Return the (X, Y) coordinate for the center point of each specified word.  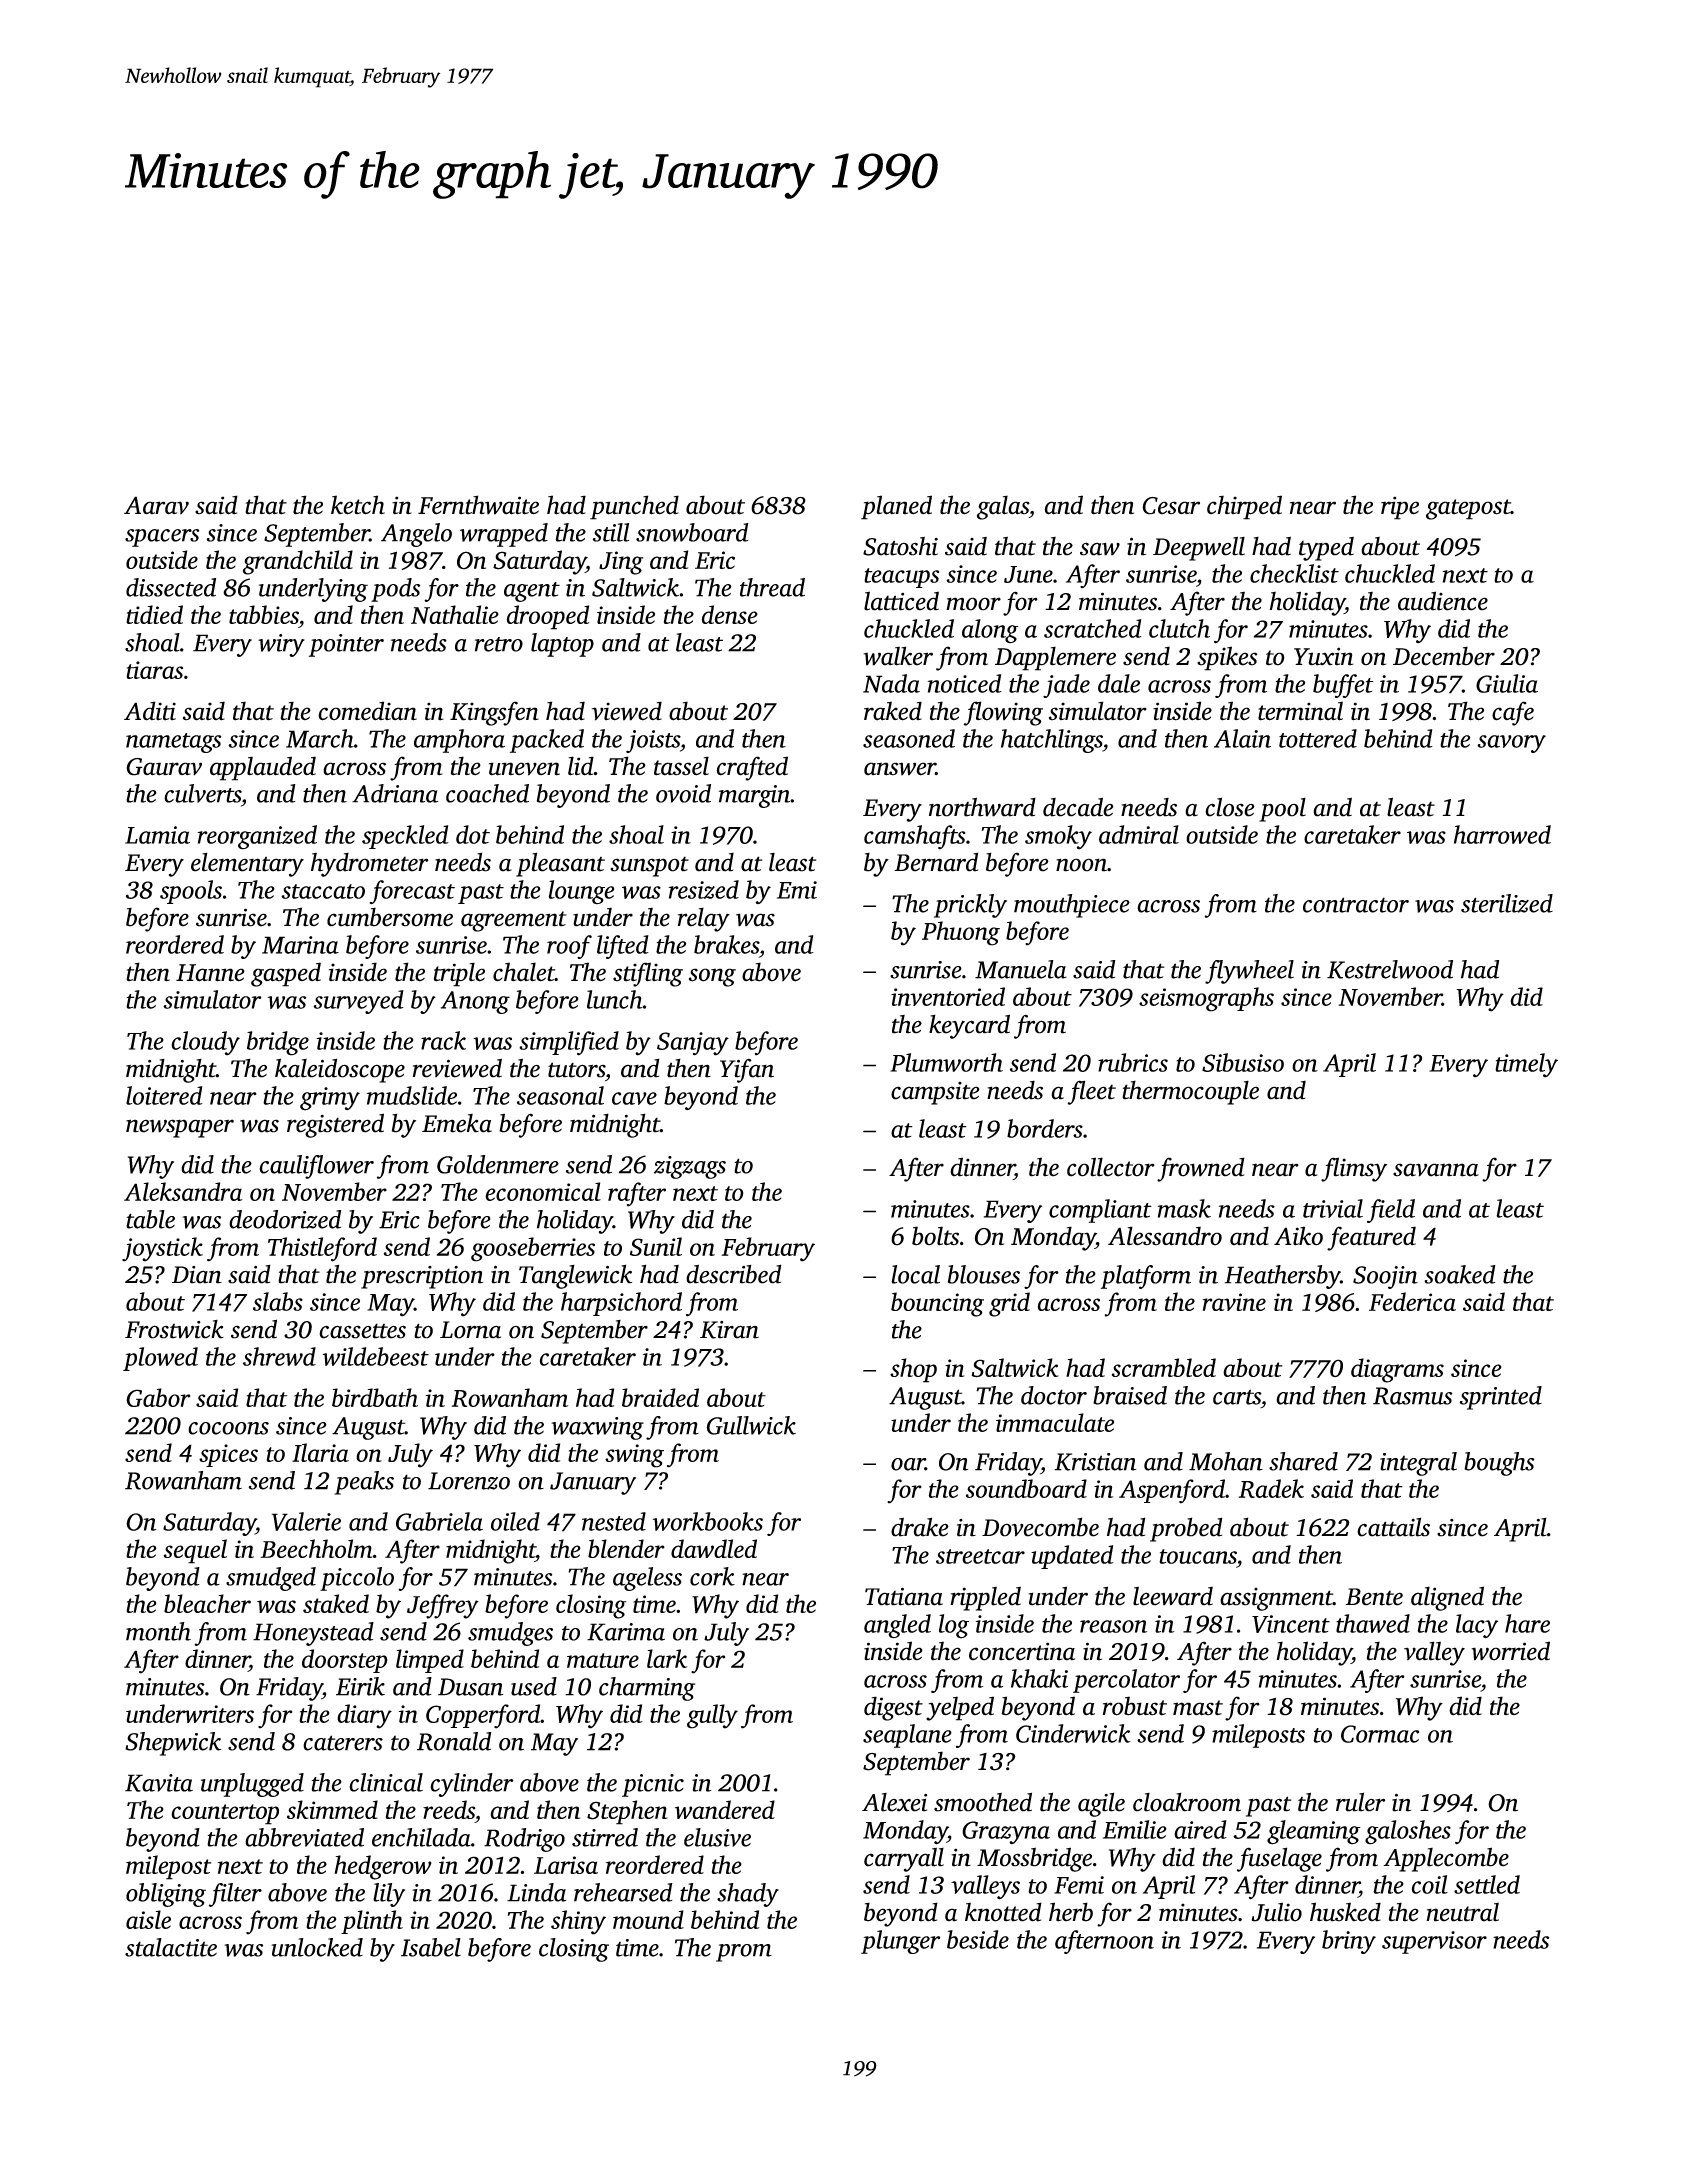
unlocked (317, 1947)
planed (896, 507)
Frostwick (174, 1329)
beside (978, 1939)
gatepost (1468, 509)
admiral (1139, 834)
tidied (154, 614)
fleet (1092, 1092)
